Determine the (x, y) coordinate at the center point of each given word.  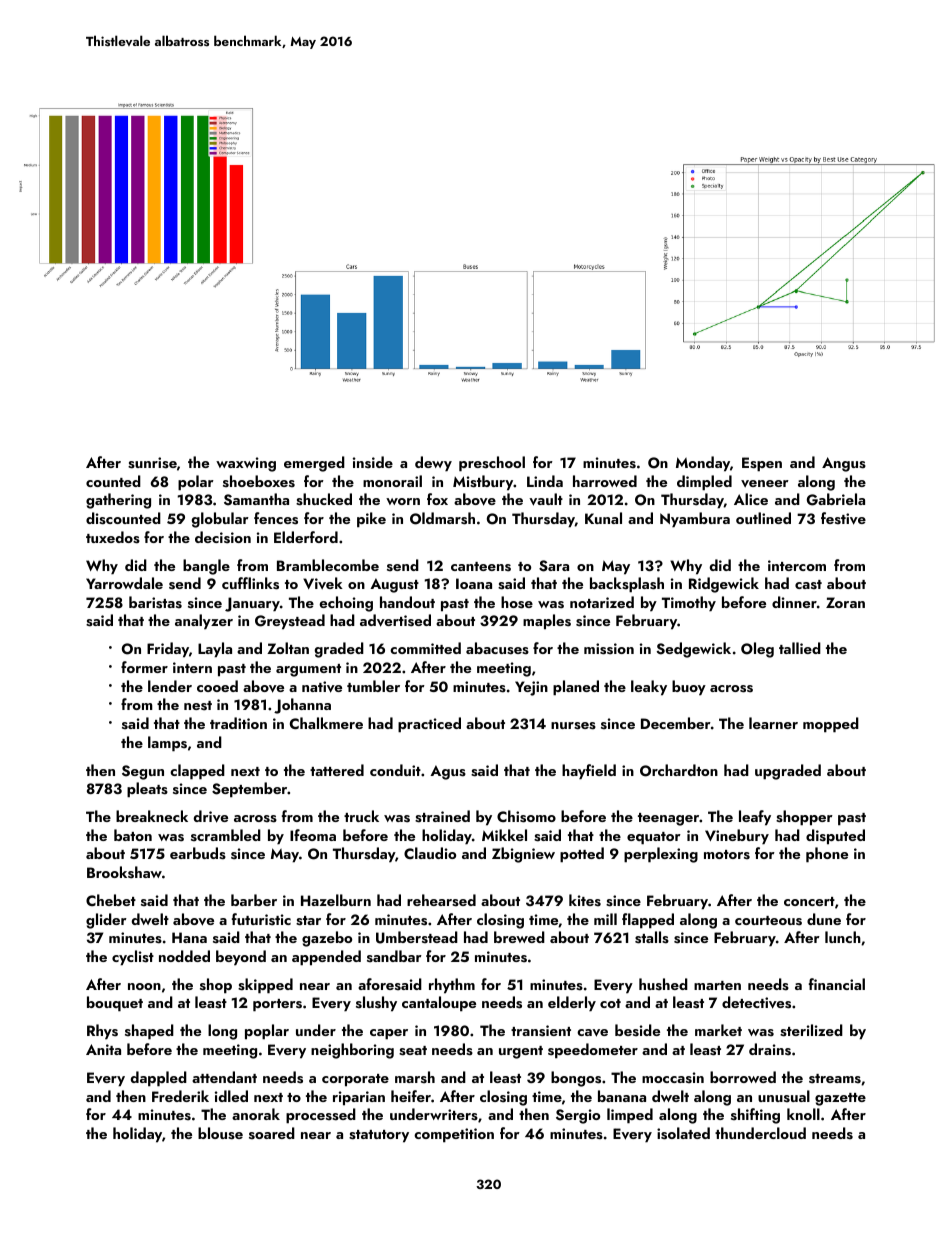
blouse (220, 1133)
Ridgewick (724, 585)
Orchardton (679, 770)
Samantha (256, 499)
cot (610, 1003)
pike (371, 520)
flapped (648, 921)
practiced (429, 725)
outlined (763, 518)
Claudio (430, 853)
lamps (167, 744)
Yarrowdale (124, 583)
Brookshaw (124, 872)
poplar (267, 1032)
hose (517, 602)
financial (837, 984)
